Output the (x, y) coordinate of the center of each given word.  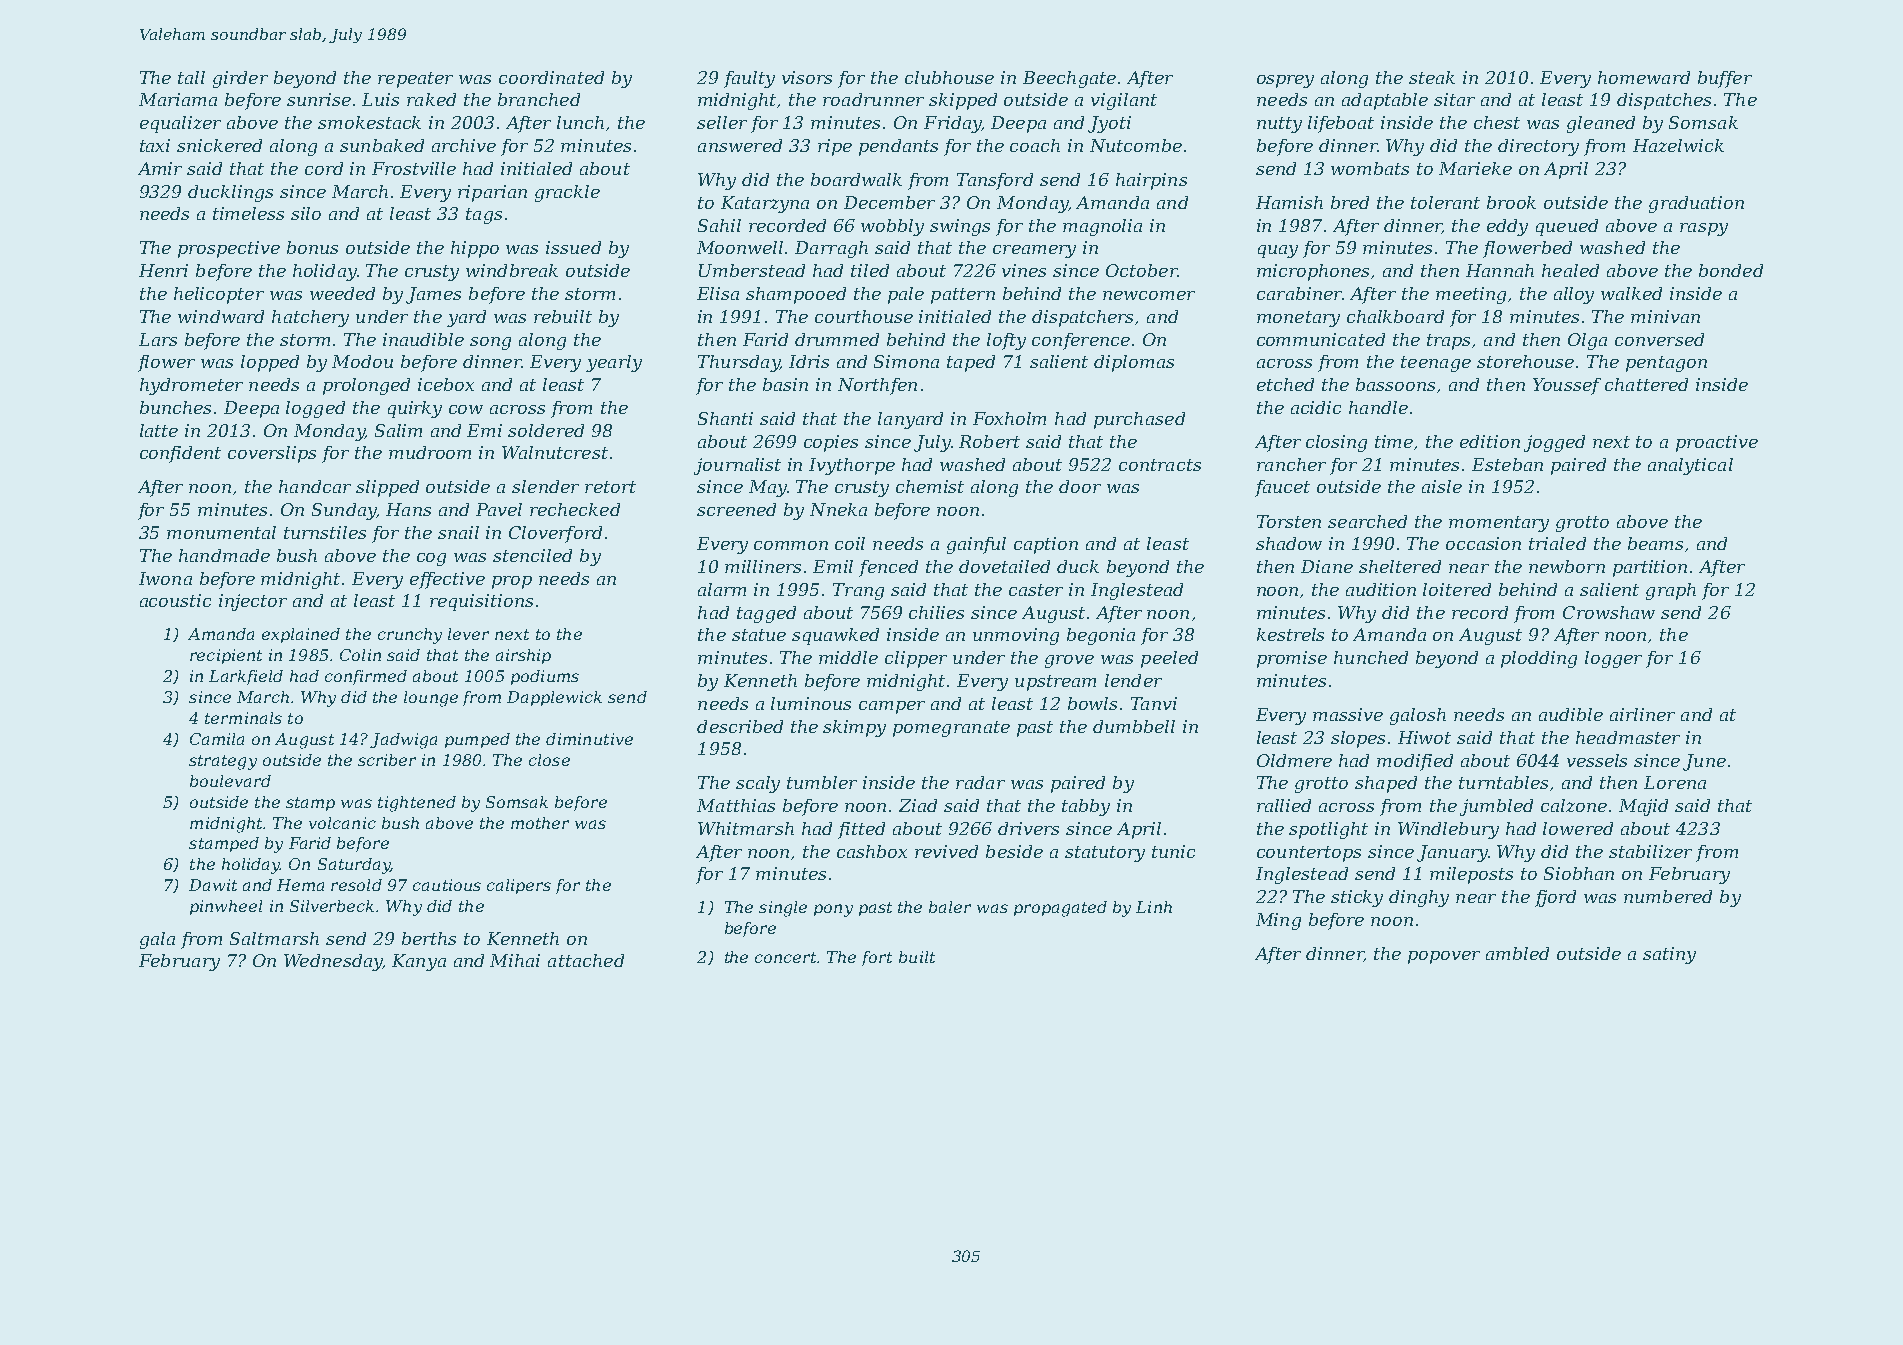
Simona (906, 361)
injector (253, 602)
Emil (833, 566)
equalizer (180, 124)
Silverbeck (332, 906)
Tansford (995, 181)
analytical (1690, 466)
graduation (1696, 204)
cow (466, 409)
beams (1655, 543)
